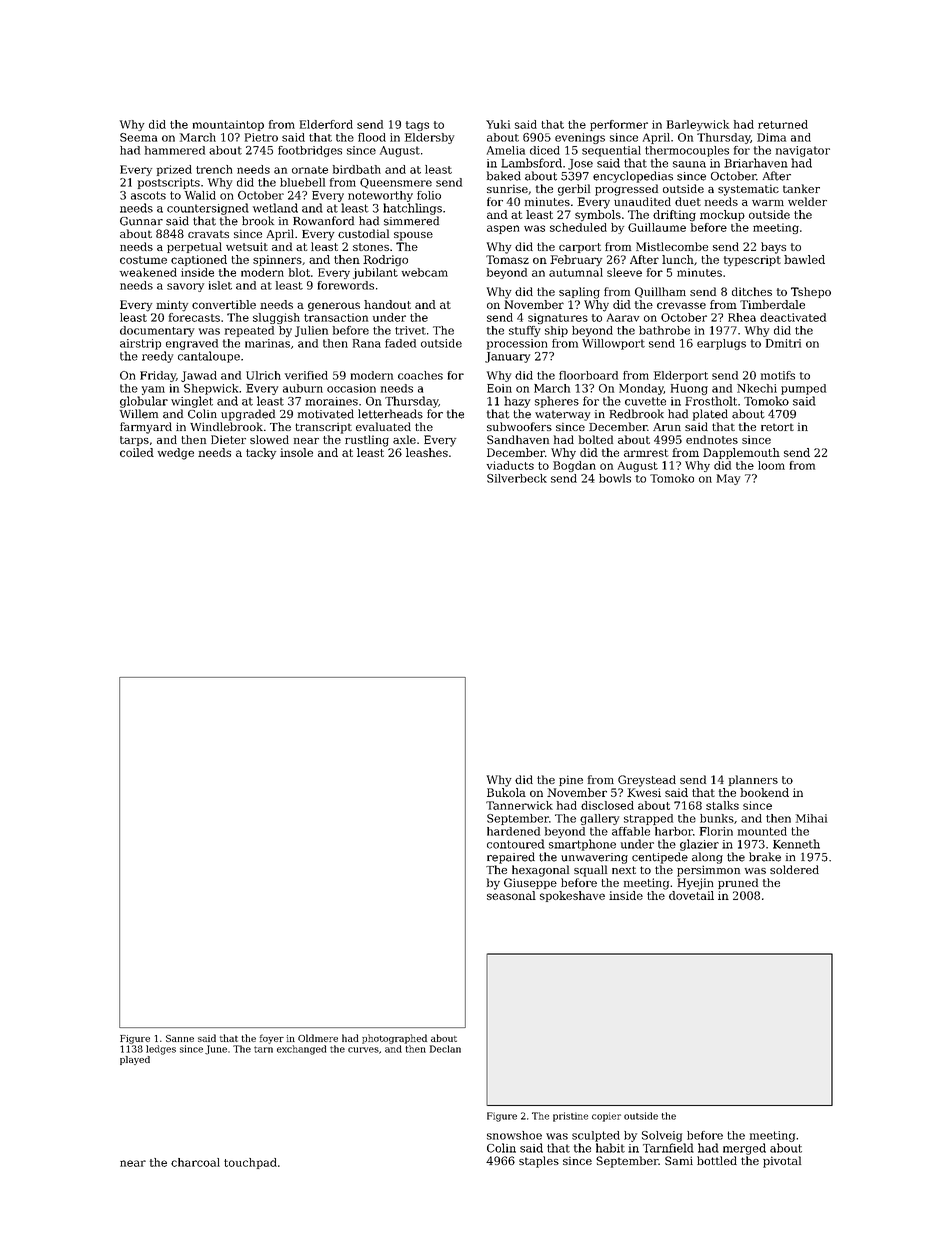  Describe the element at coordinates (269, 439) in the document. I see `slowed` at that location.
